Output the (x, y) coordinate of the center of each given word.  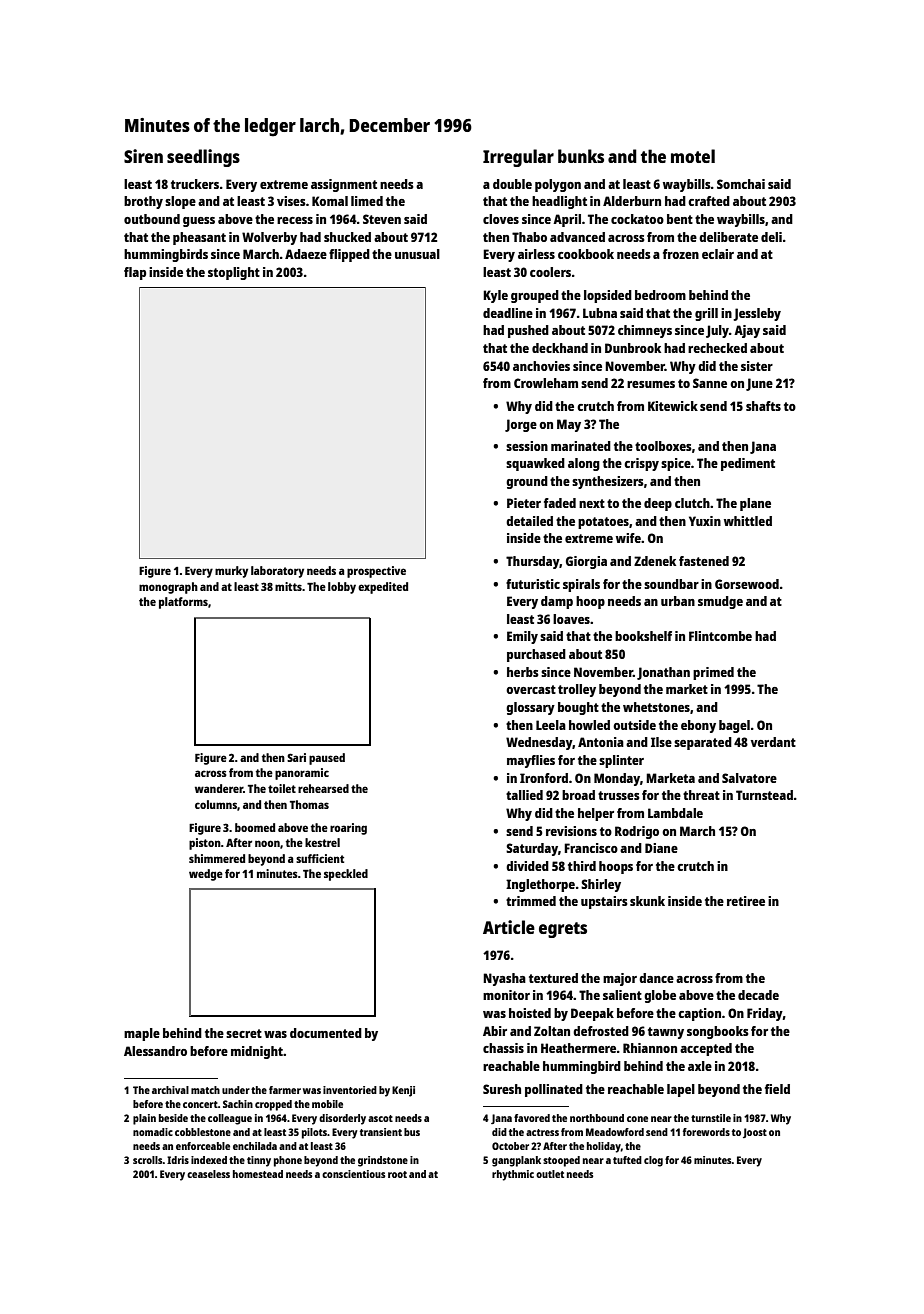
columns (216, 804)
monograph (168, 588)
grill (706, 314)
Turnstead (765, 795)
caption (699, 1014)
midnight (257, 1052)
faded (560, 503)
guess (199, 222)
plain (144, 1119)
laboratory (277, 572)
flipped (349, 255)
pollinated (554, 1090)
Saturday (532, 849)
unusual (417, 254)
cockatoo (637, 219)
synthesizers (608, 482)
